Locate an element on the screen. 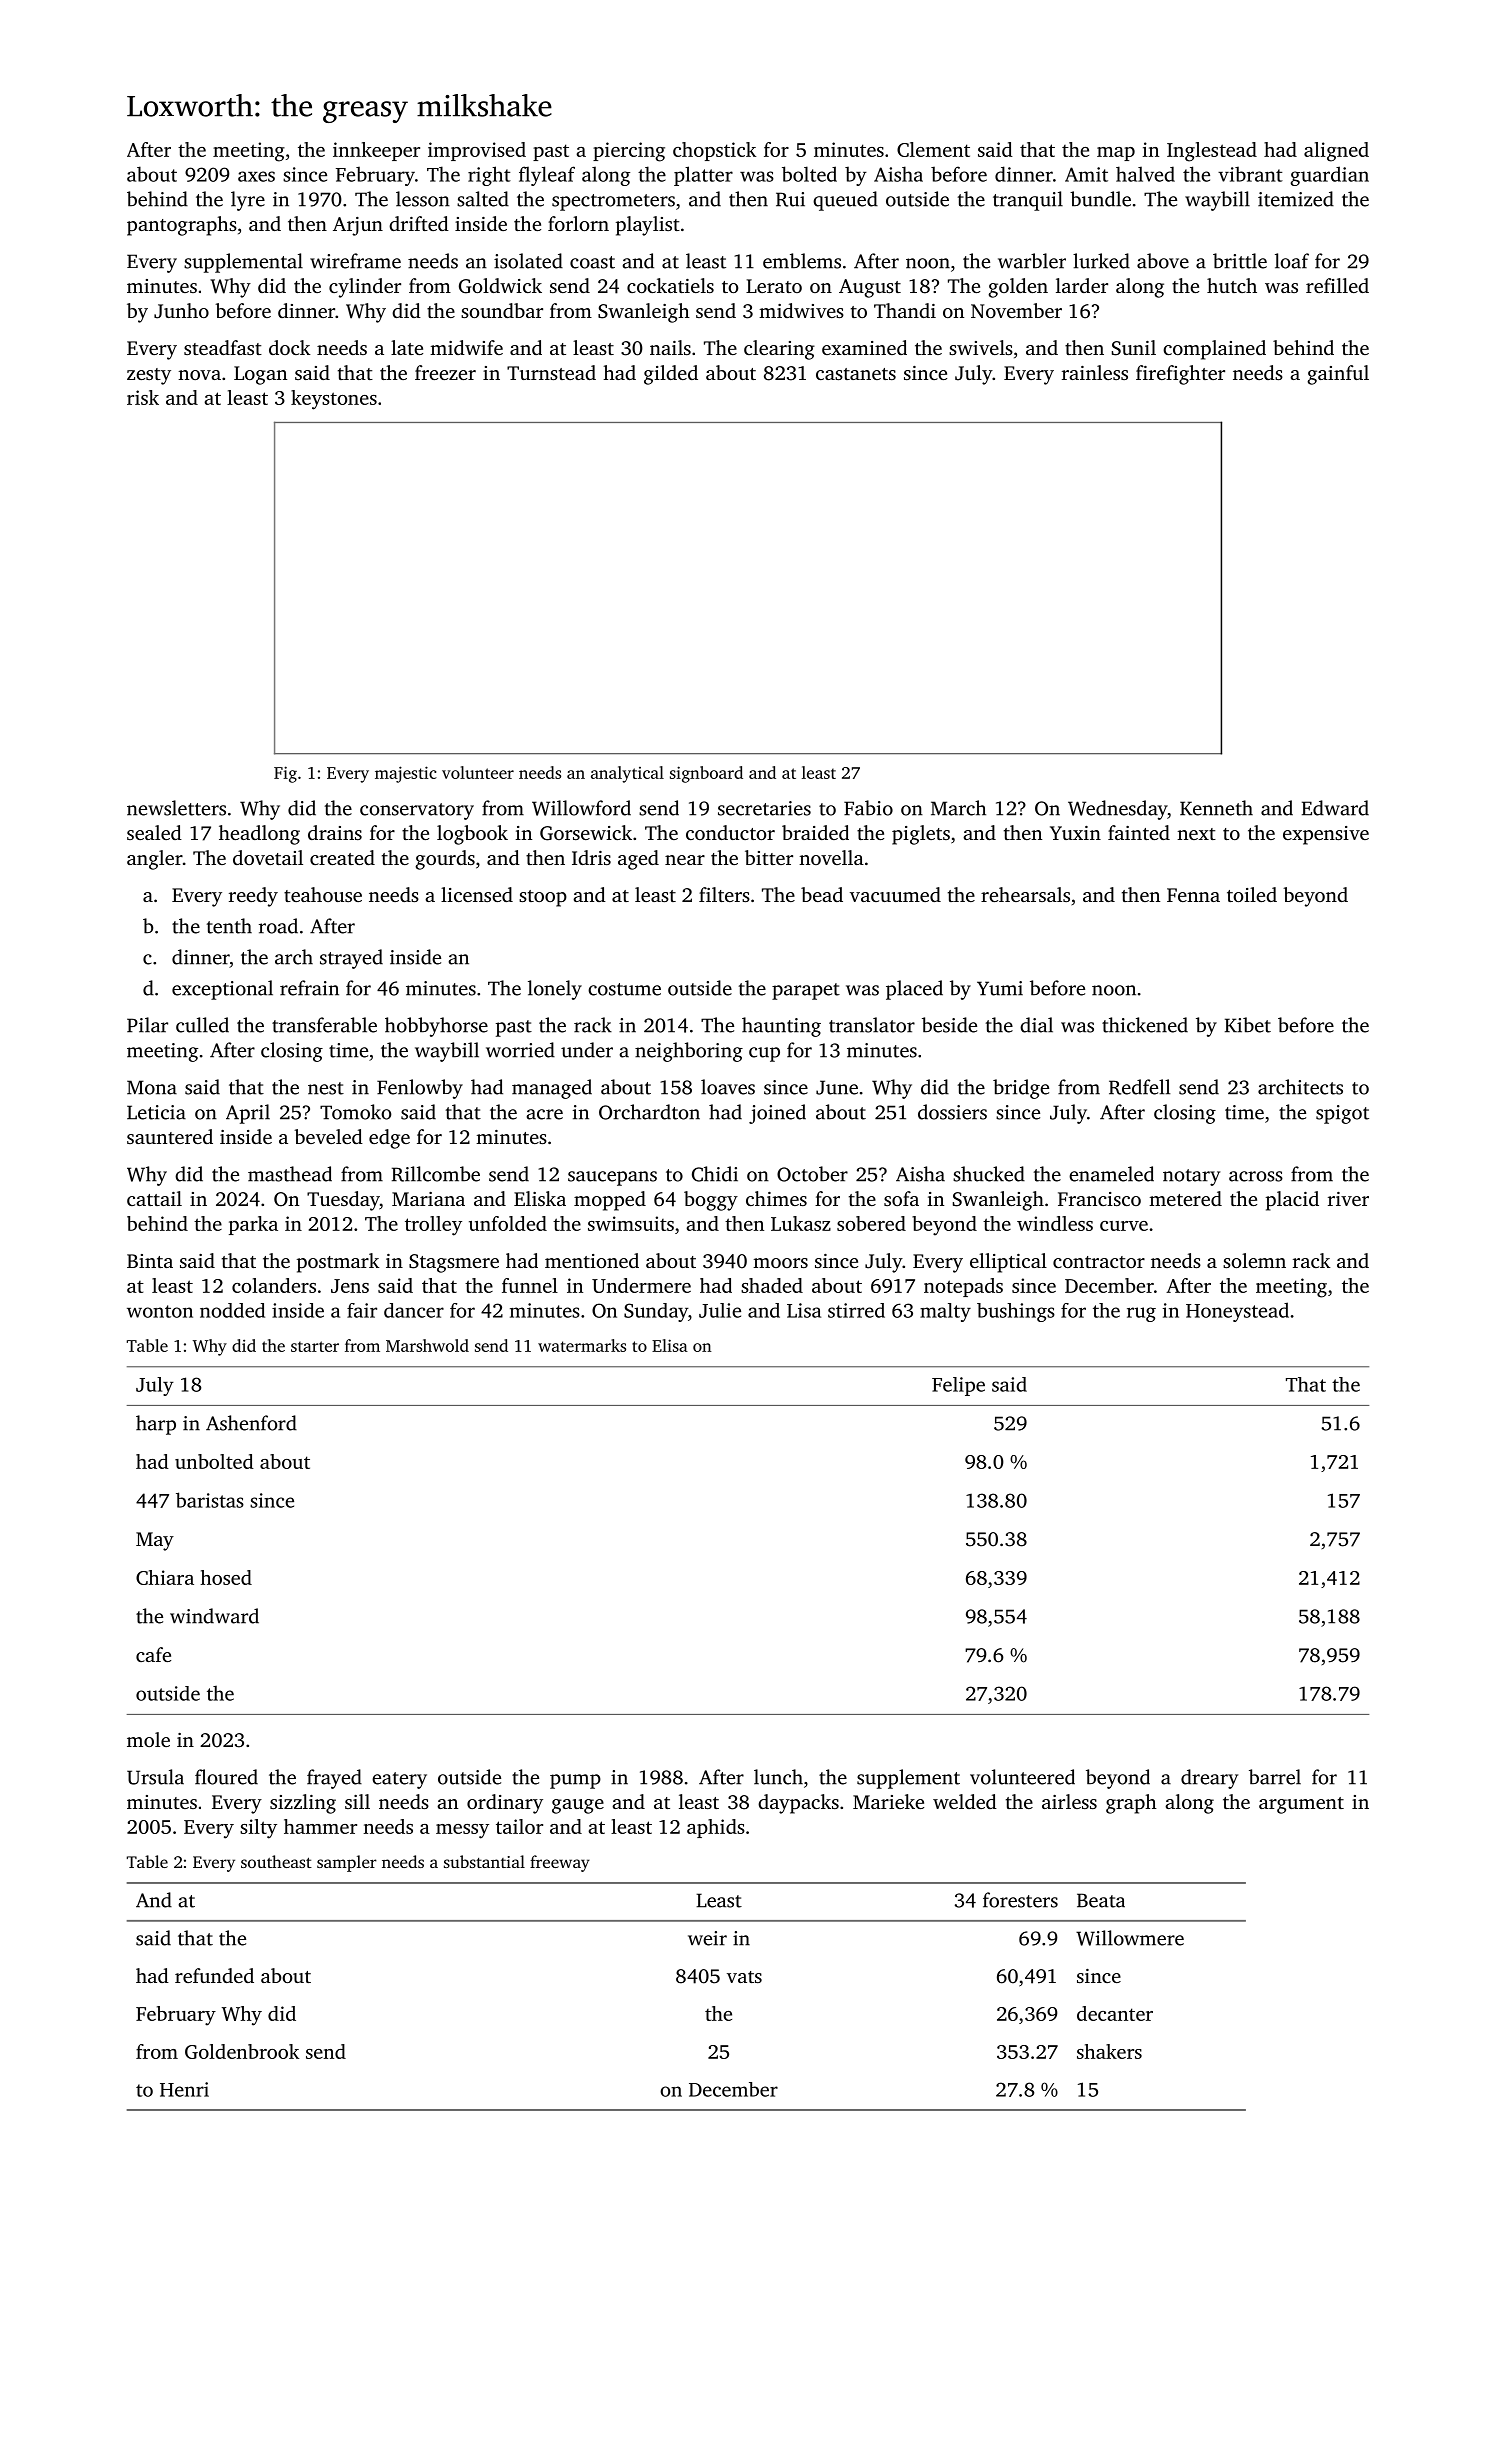 The width and height of the screenshot is (1496, 2464). cylinder is located at coordinates (365, 288).
